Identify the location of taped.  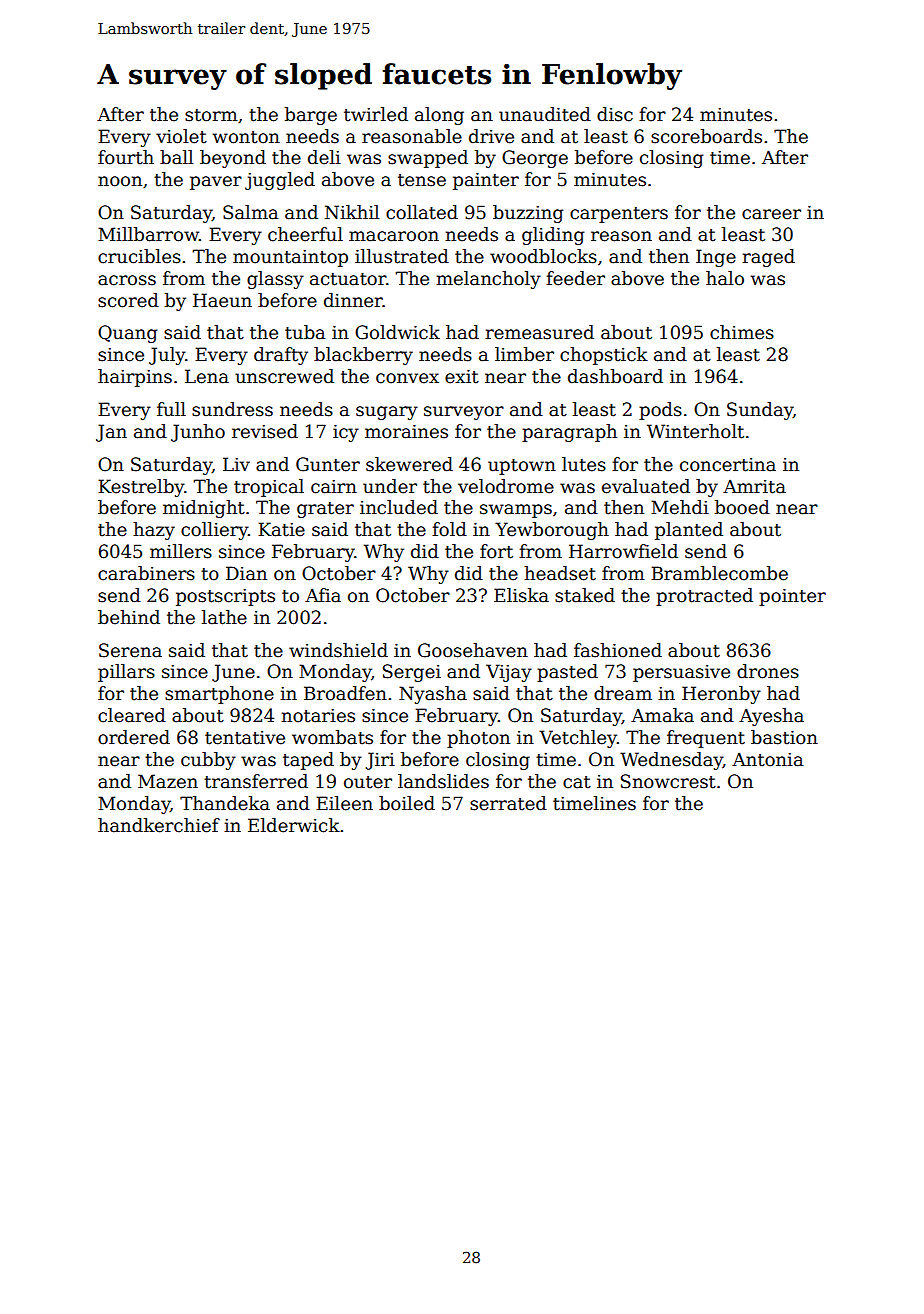
(308, 761).
